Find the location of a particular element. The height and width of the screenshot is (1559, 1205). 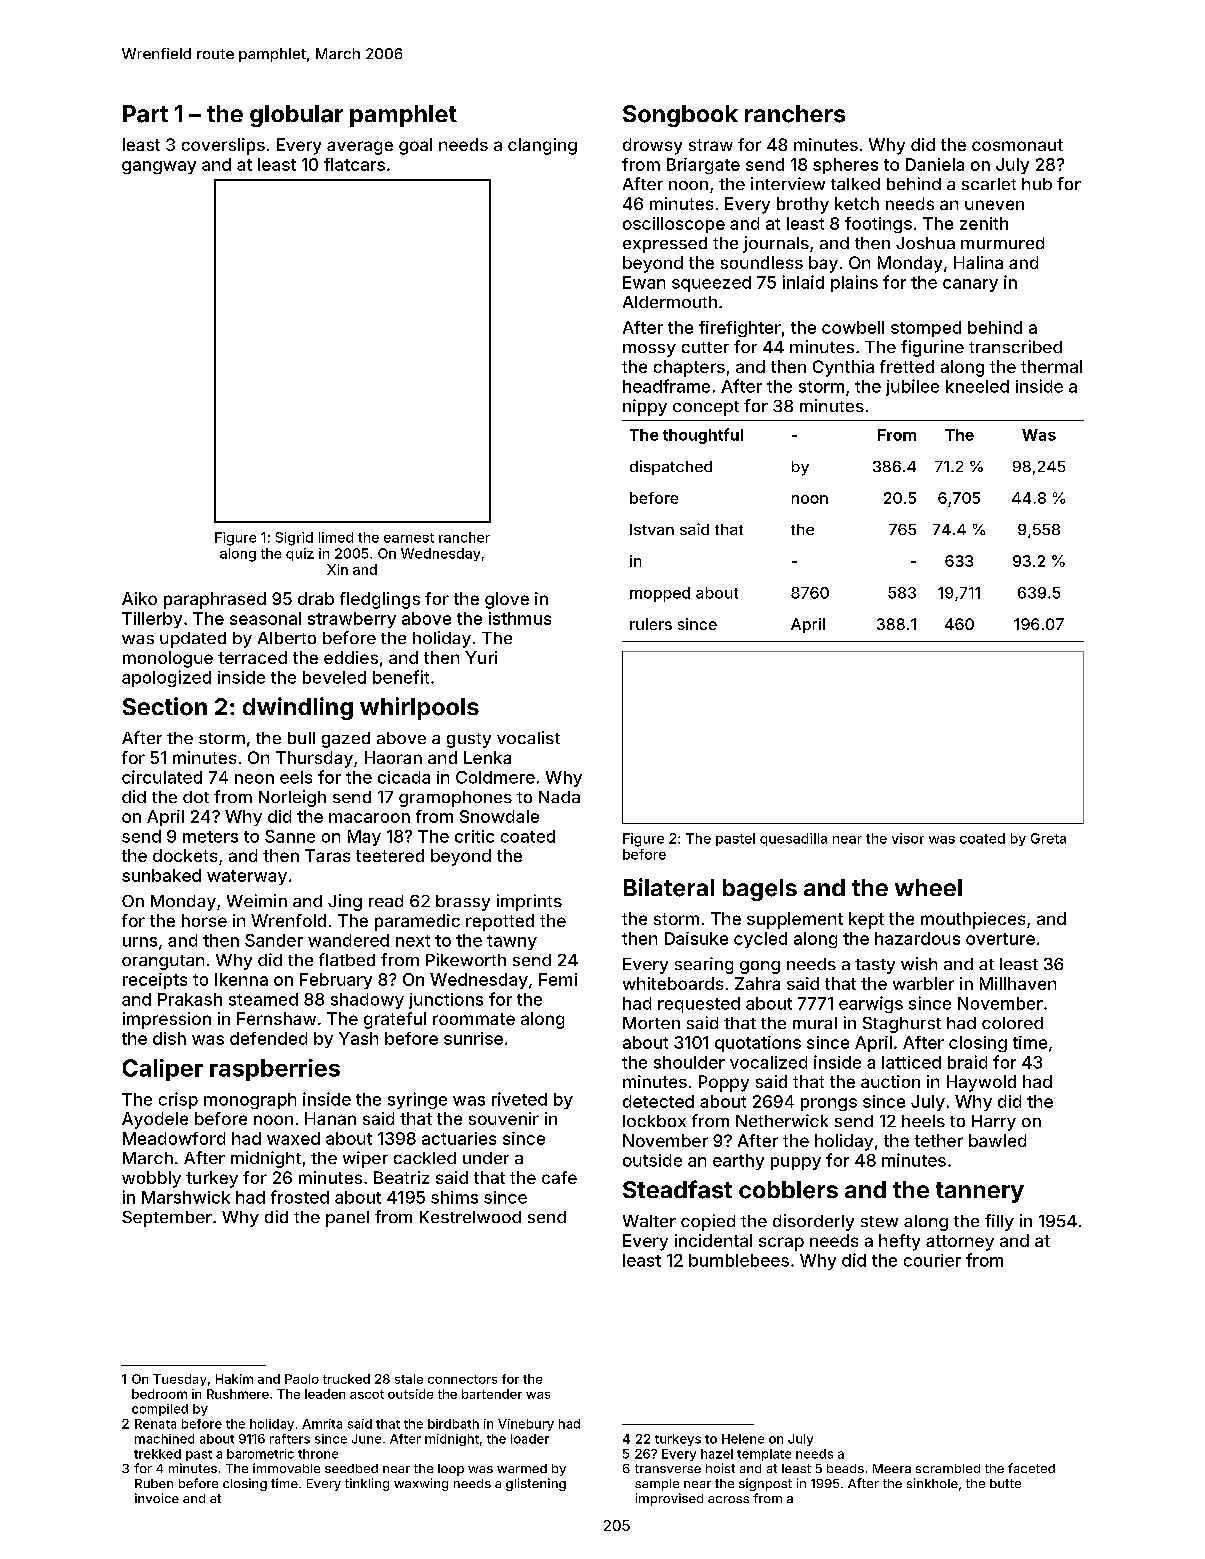

vocalist is located at coordinates (528, 737).
